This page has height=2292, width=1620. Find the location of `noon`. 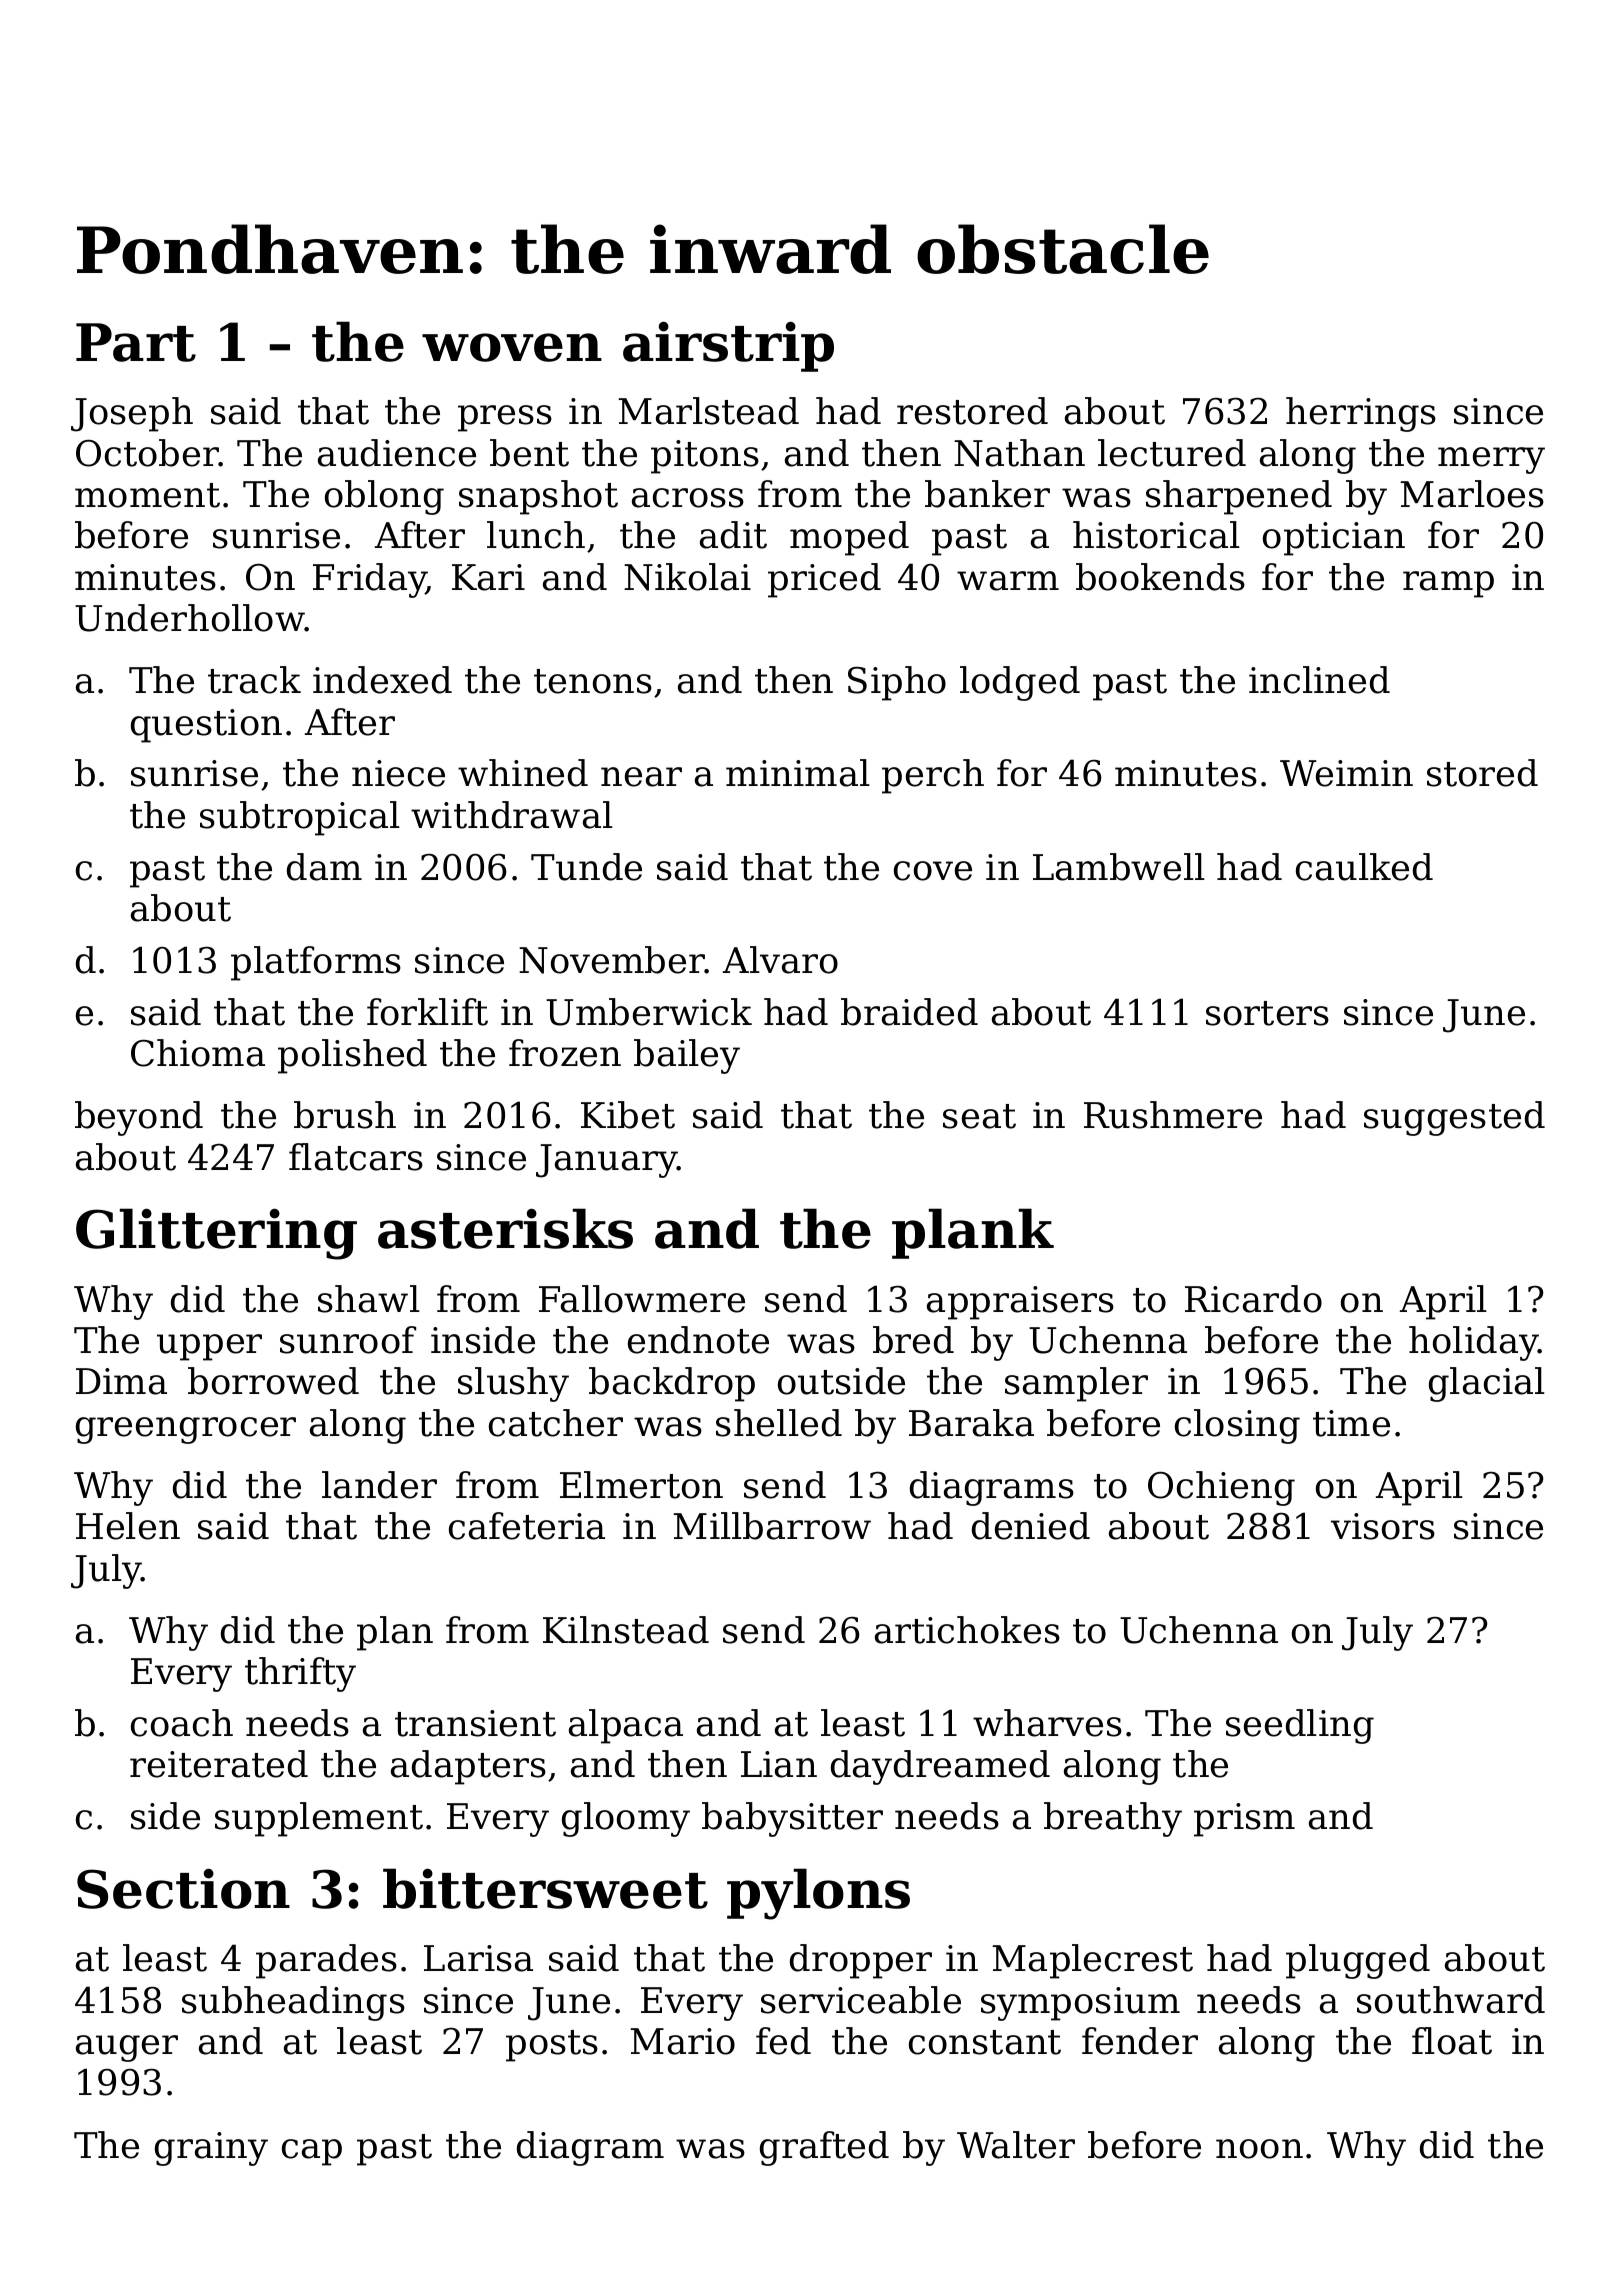

noon is located at coordinates (1259, 2149).
